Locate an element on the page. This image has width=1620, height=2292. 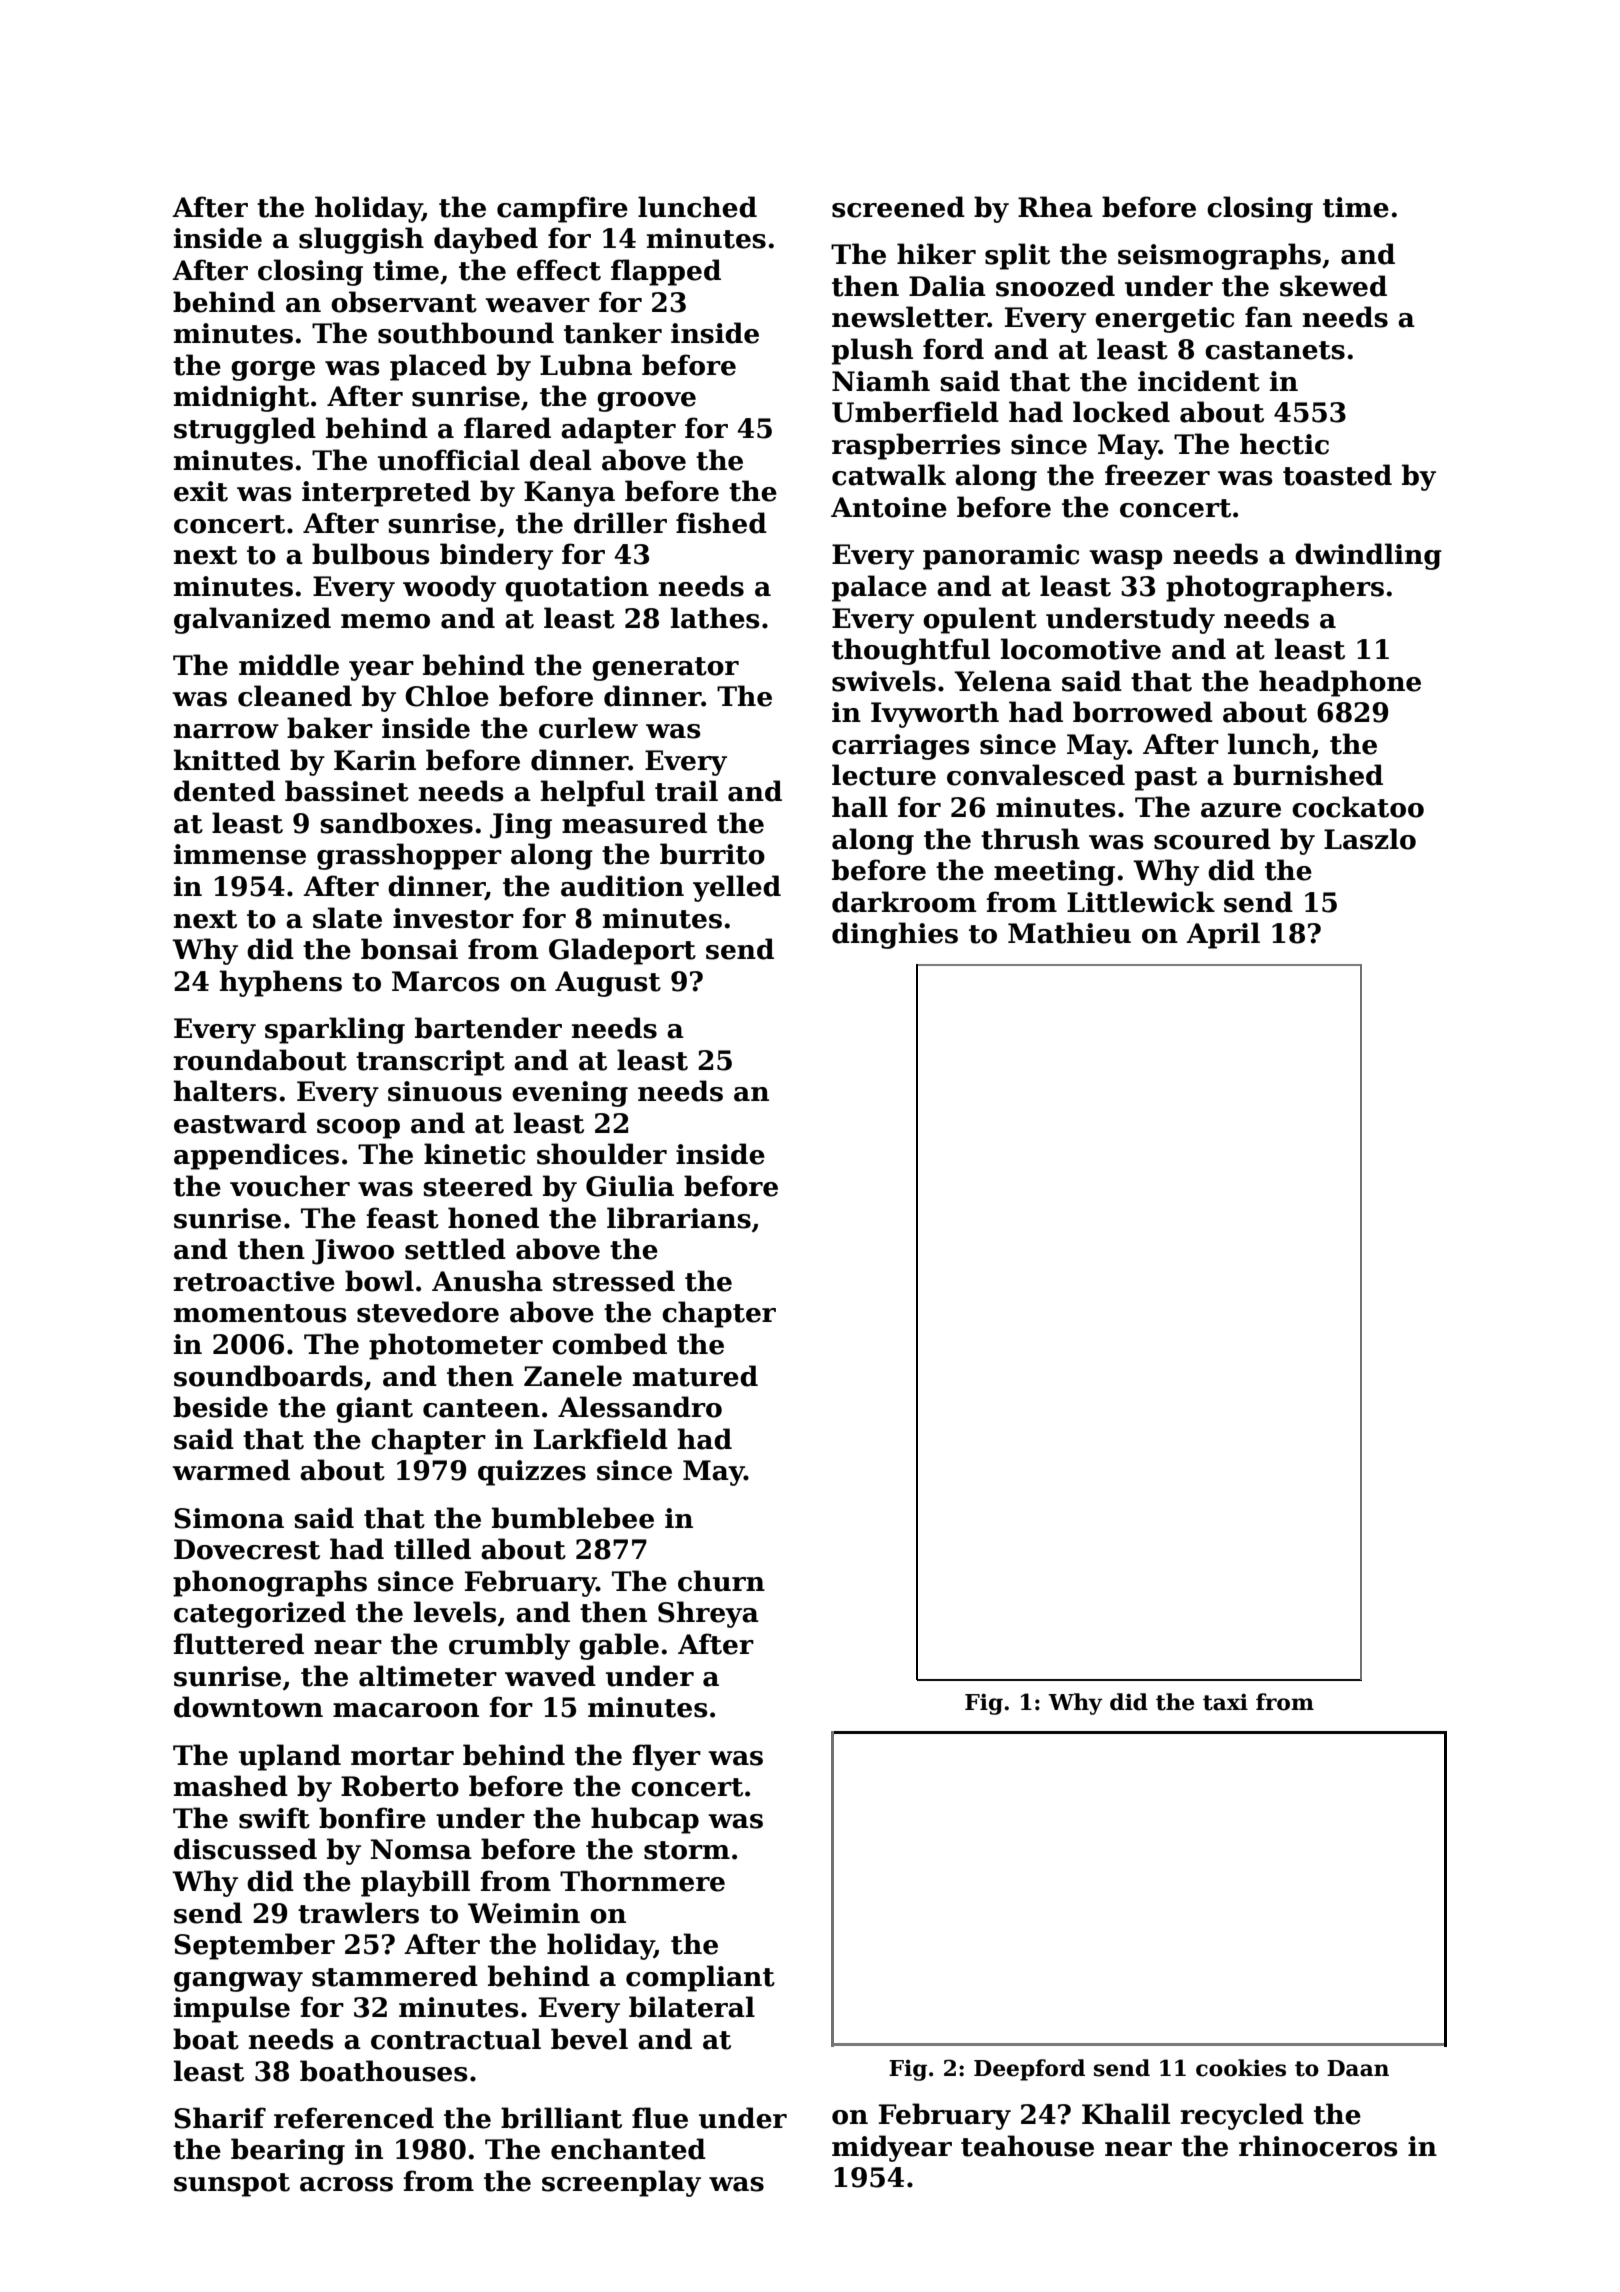
Shreya is located at coordinates (708, 1614).
